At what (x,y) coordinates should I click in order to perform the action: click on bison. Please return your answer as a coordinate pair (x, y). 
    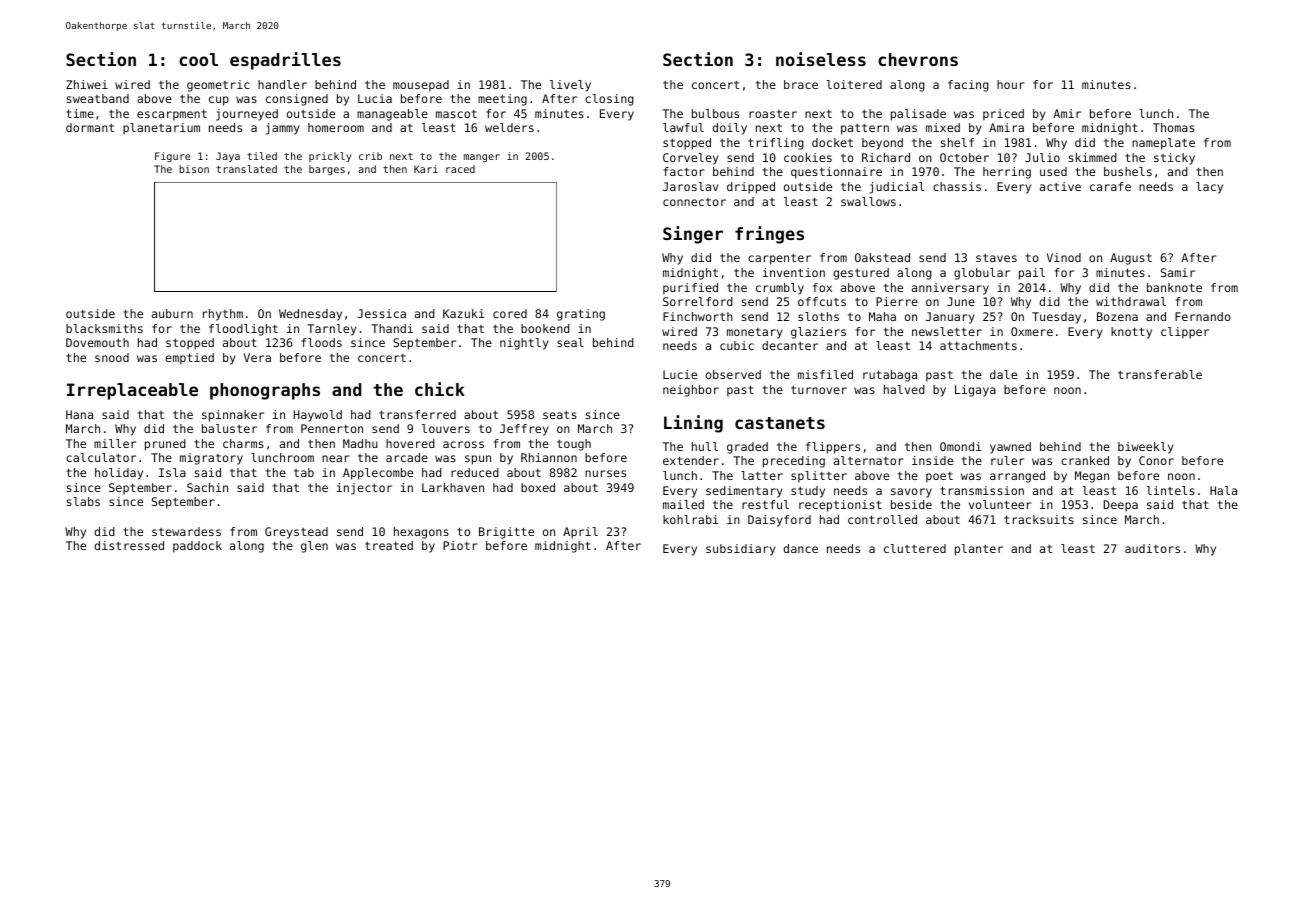
    Looking at the image, I should click on (194, 169).
